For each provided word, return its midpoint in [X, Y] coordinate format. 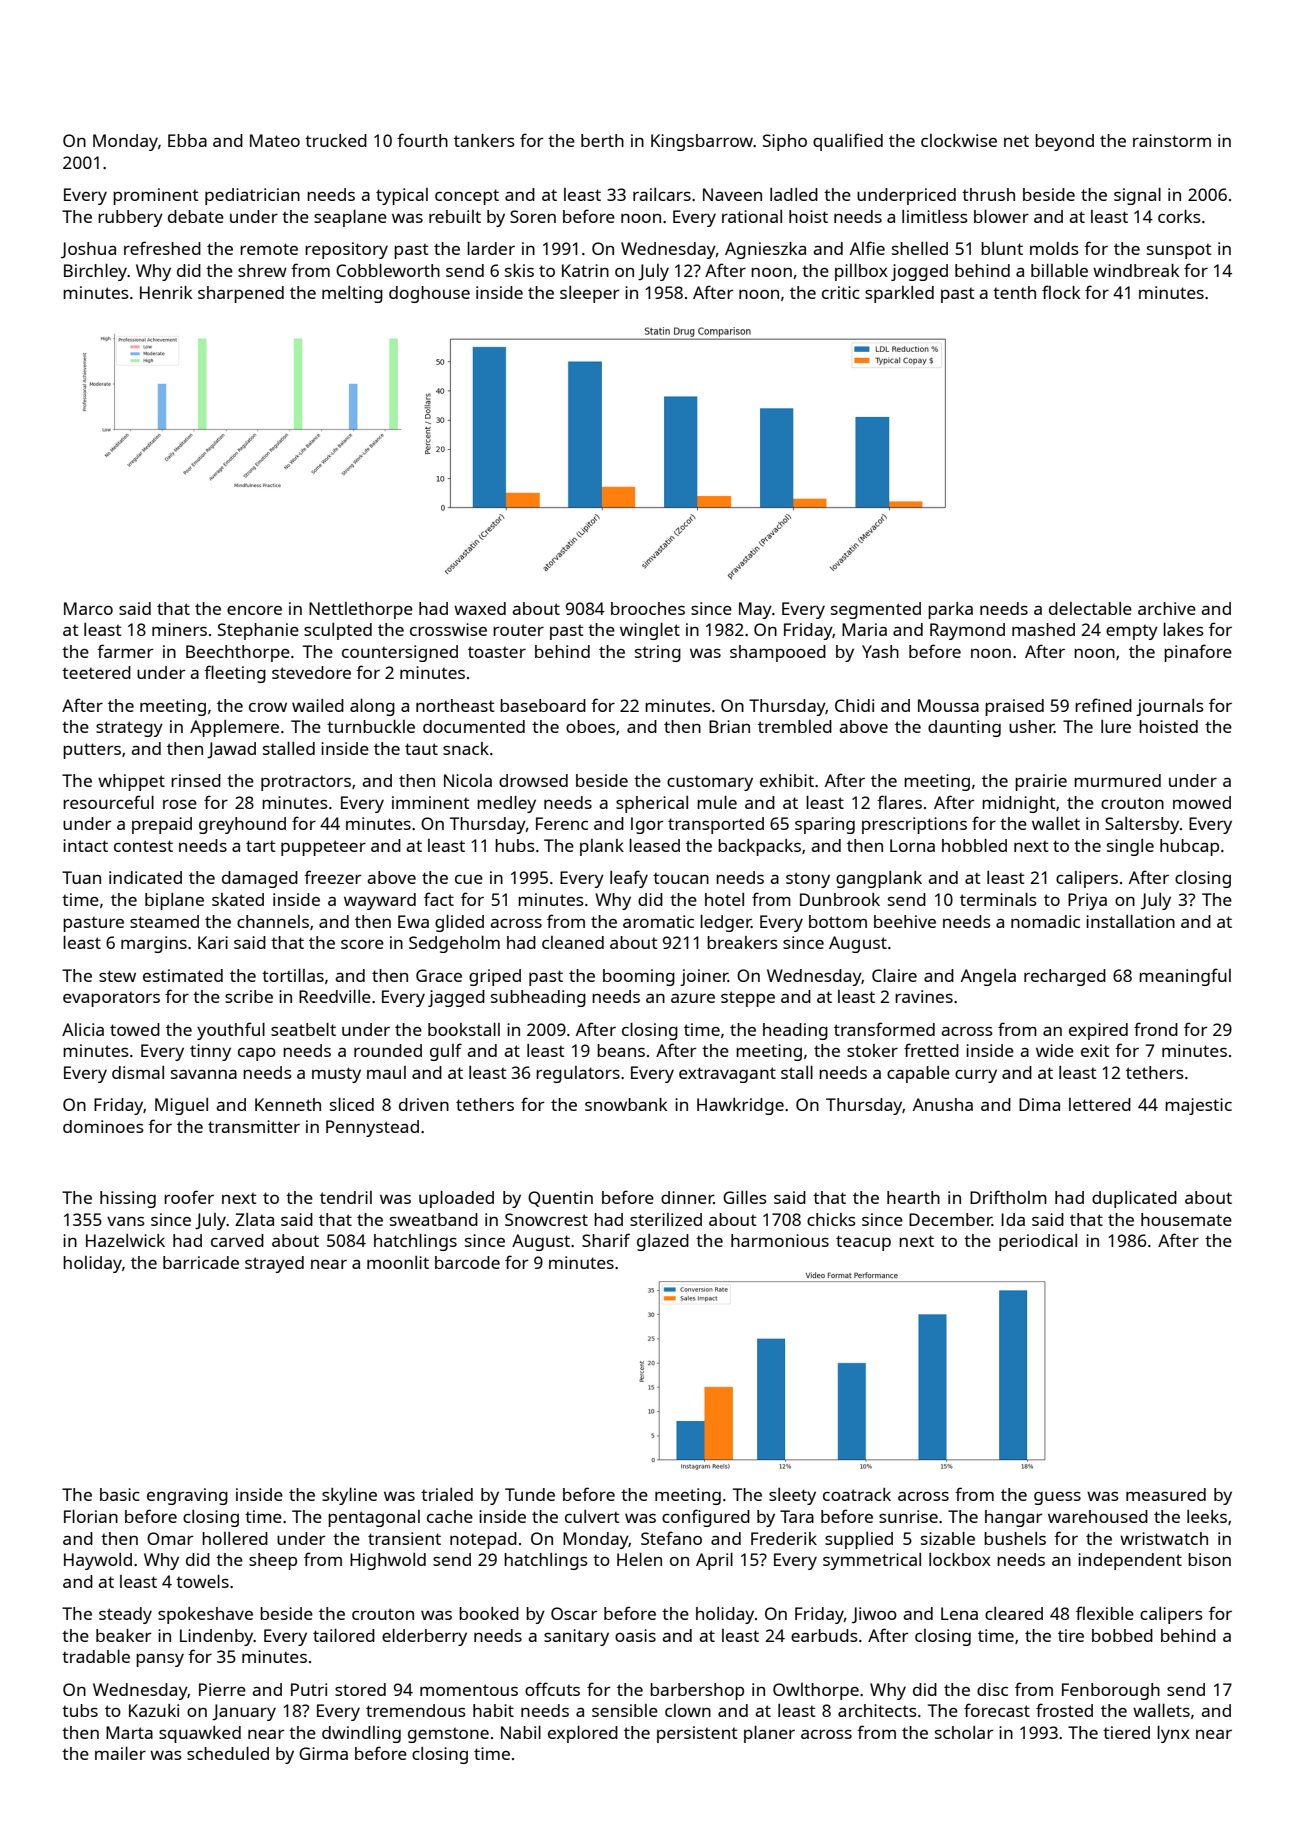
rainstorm [1172, 140]
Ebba [187, 140]
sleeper [590, 294]
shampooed [778, 653]
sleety [792, 1496]
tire [1071, 1635]
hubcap [1189, 847]
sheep [273, 1561]
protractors [306, 783]
